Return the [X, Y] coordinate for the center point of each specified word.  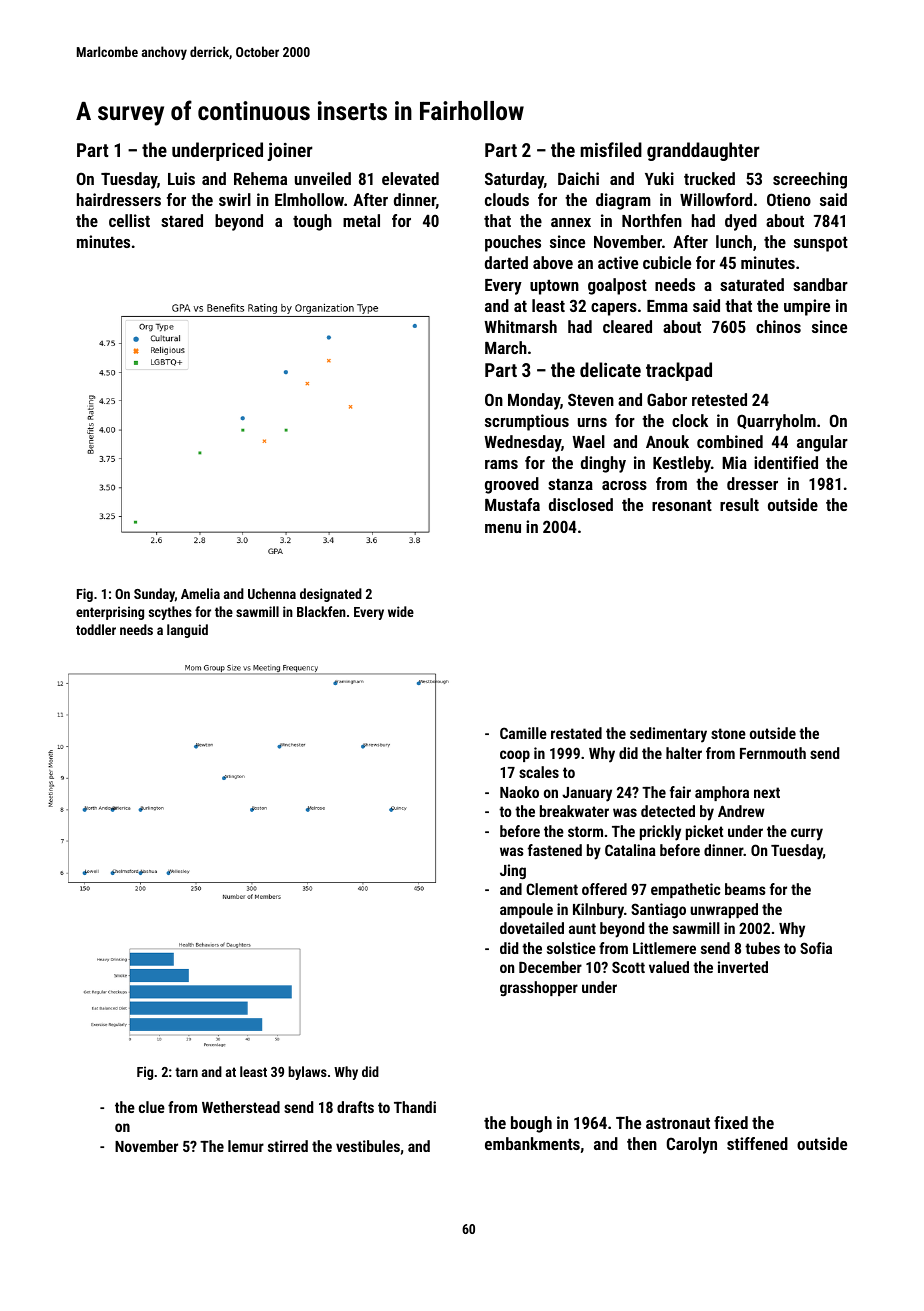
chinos [778, 326]
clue [152, 1107]
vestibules [368, 1146]
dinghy [603, 464]
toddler [96, 629]
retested [719, 399]
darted [506, 262]
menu [503, 528]
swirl [235, 199]
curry [807, 834]
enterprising [110, 613]
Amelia [200, 593]
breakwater [574, 811]
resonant [682, 505]
